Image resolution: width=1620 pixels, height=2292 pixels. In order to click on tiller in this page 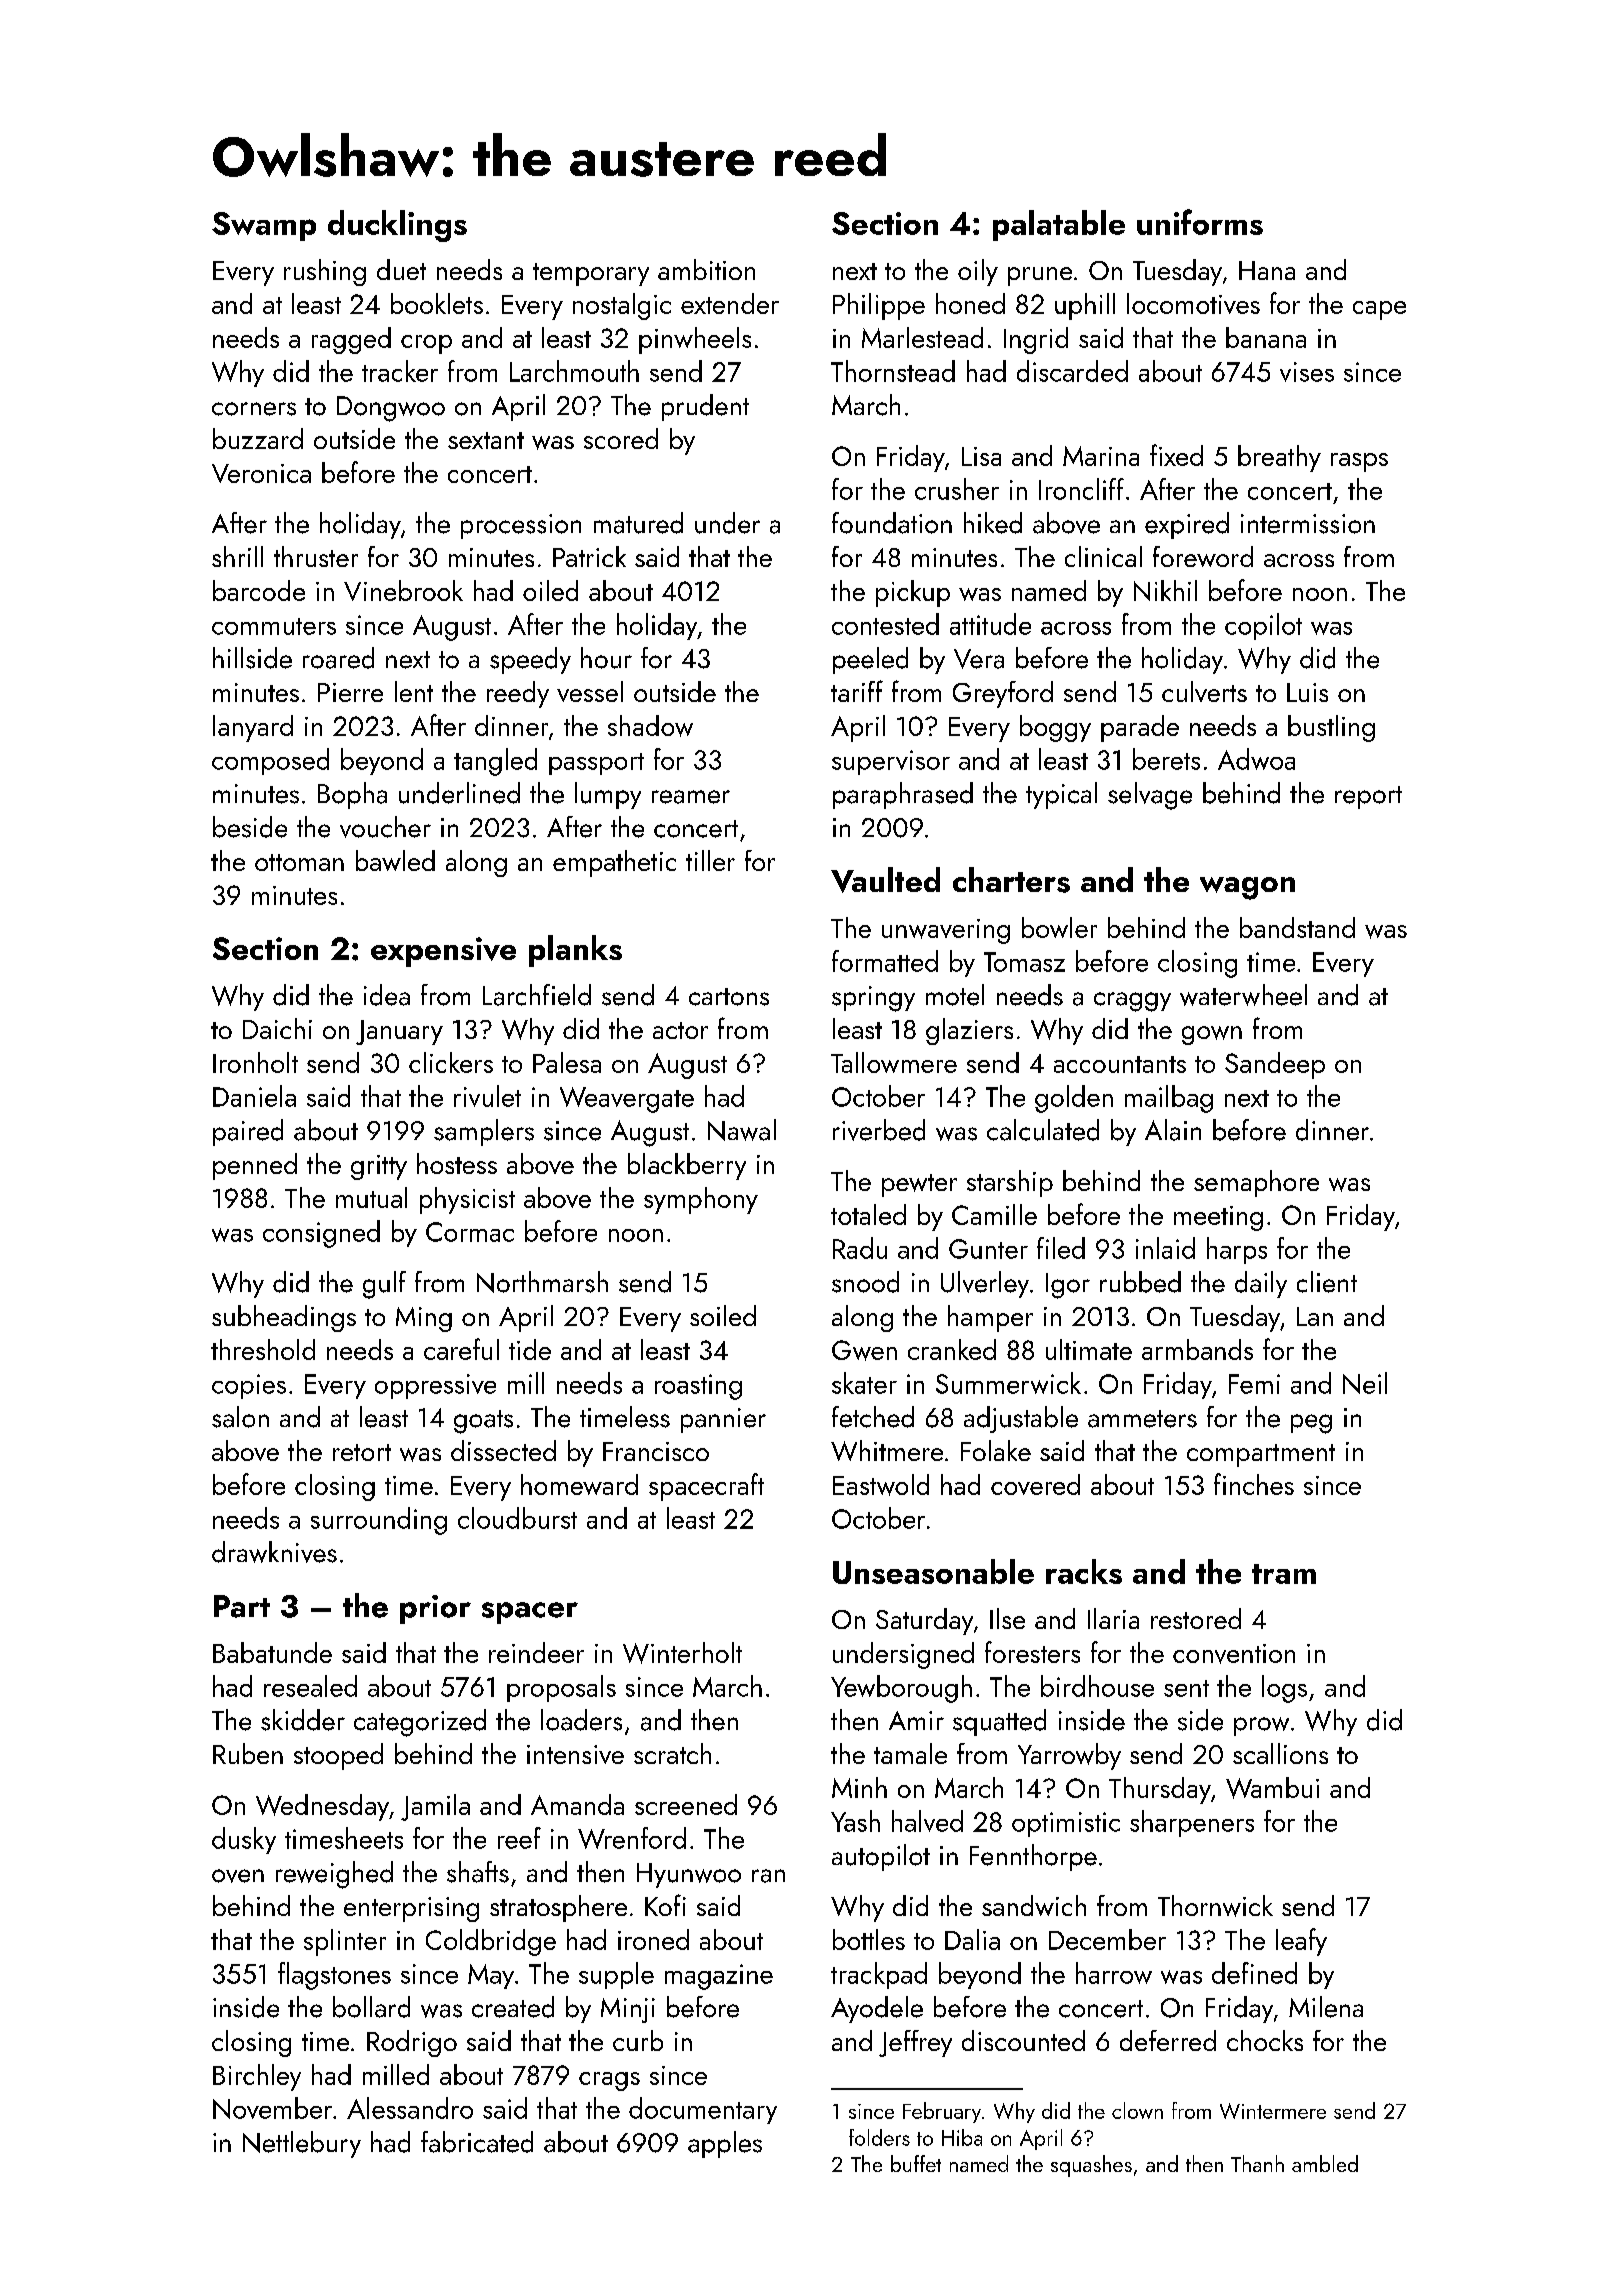, I will do `click(710, 860)`.
